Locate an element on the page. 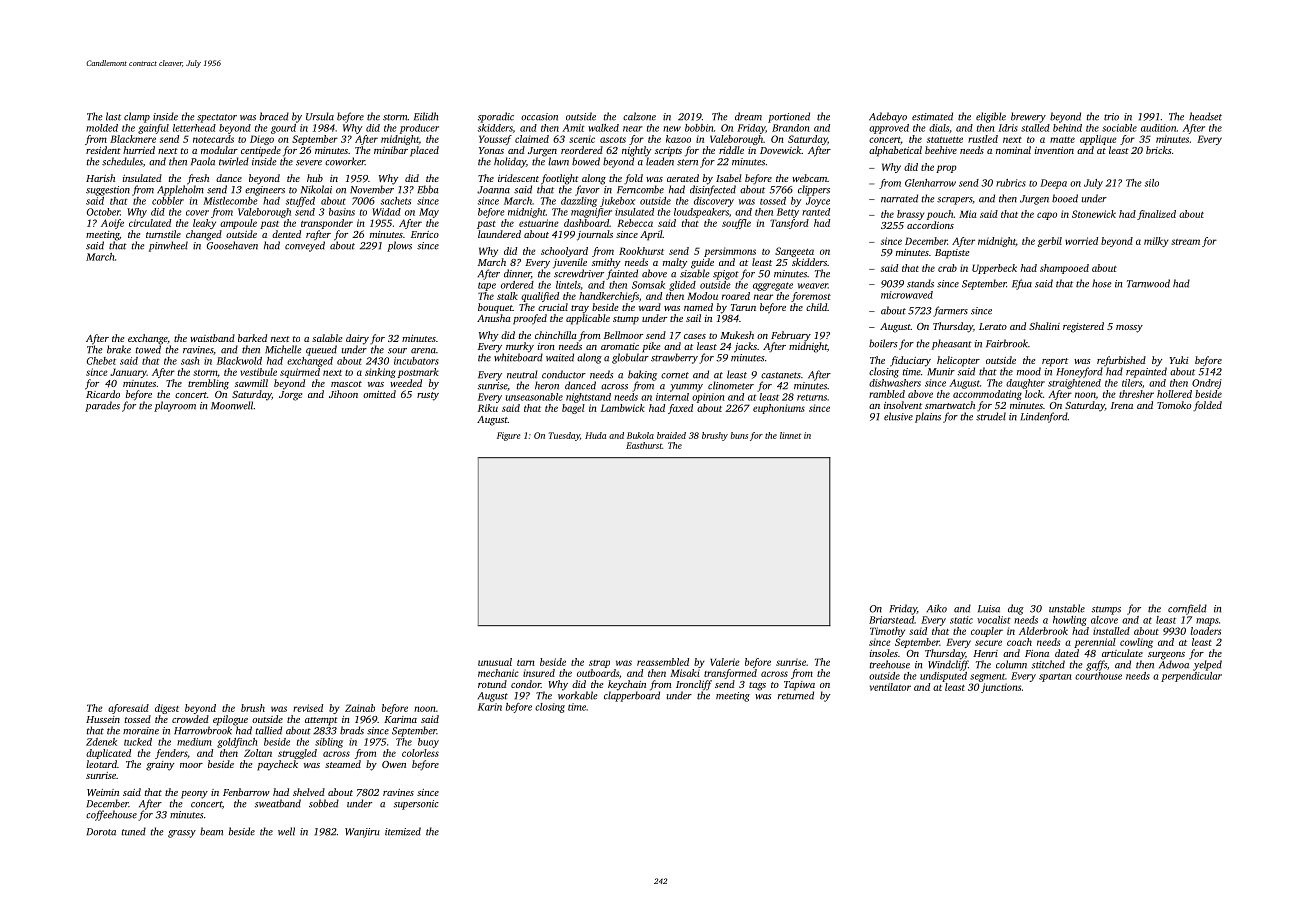 This document has width=1308, height=924. Ursula is located at coordinates (320, 116).
